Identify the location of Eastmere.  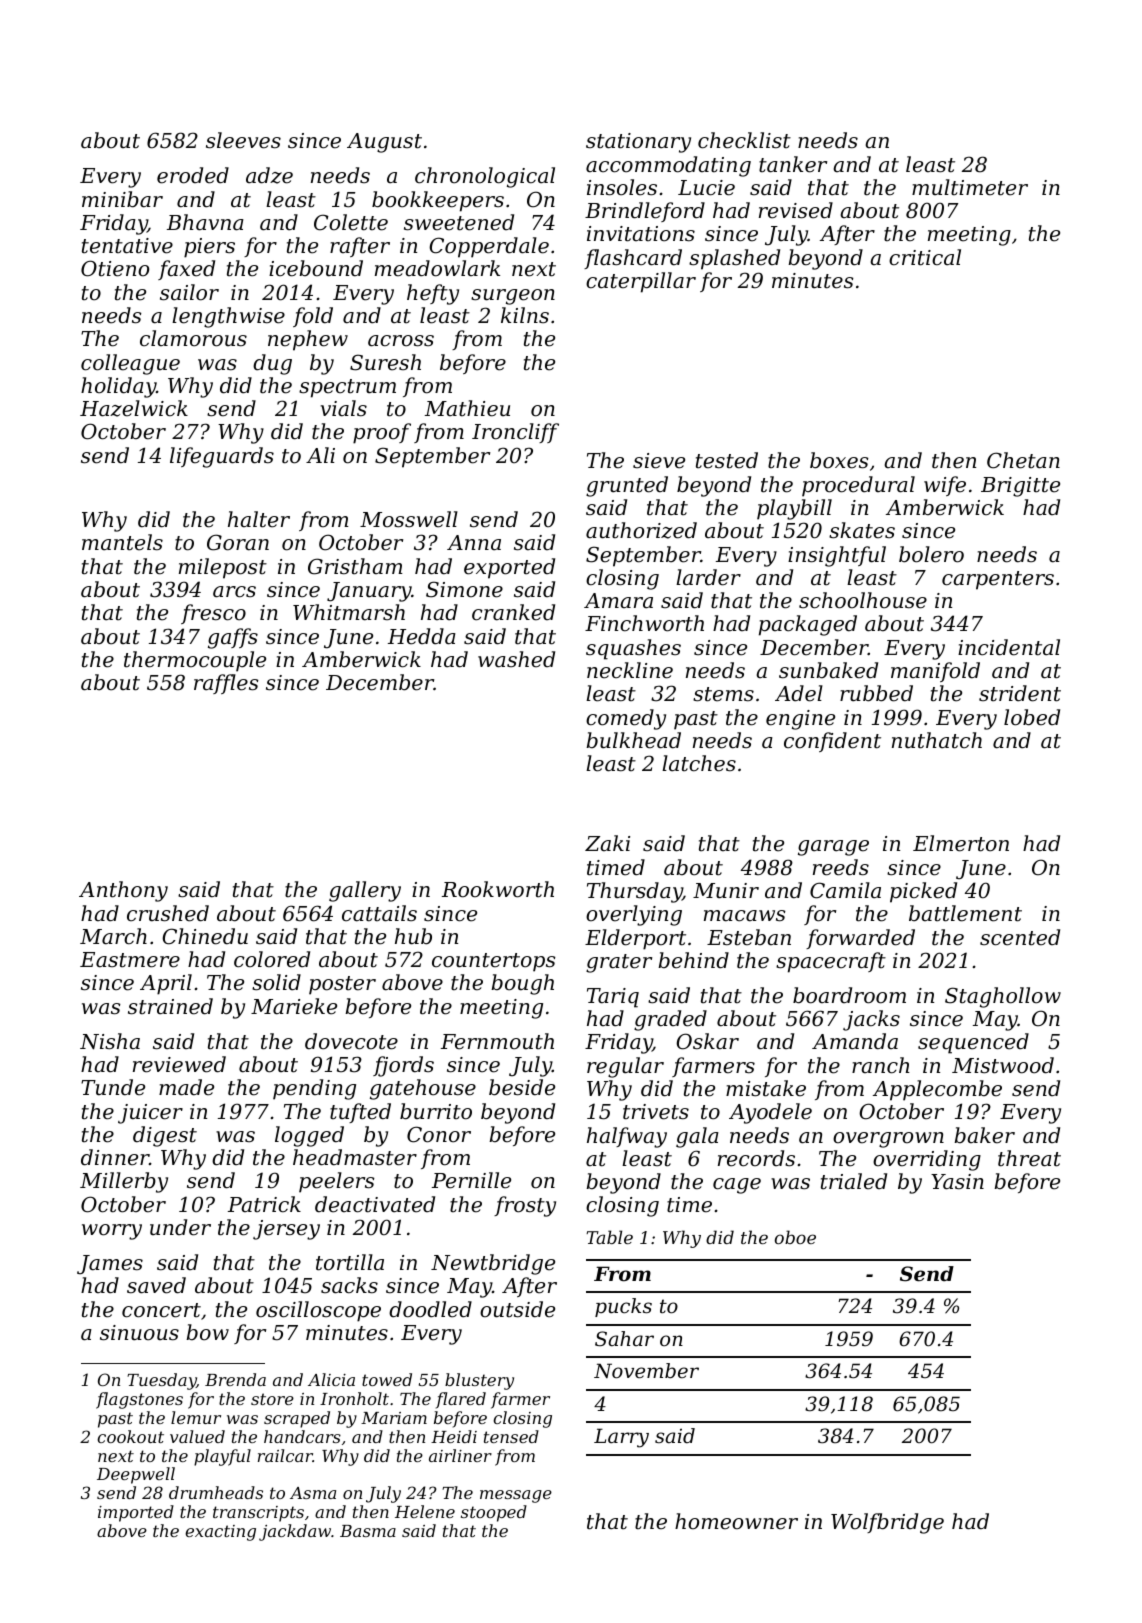
(130, 960).
